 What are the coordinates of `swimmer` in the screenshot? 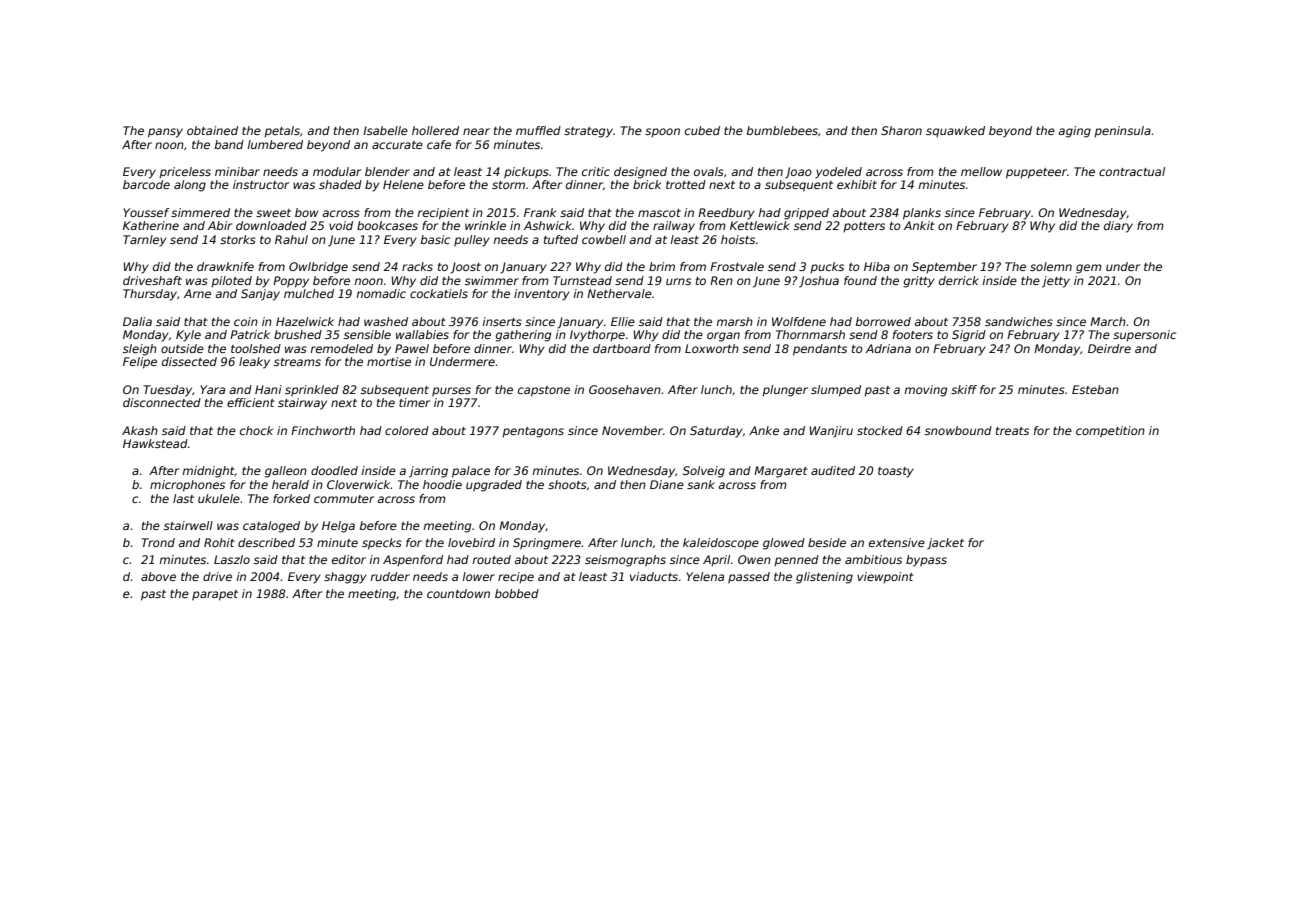 It's located at (492, 280).
